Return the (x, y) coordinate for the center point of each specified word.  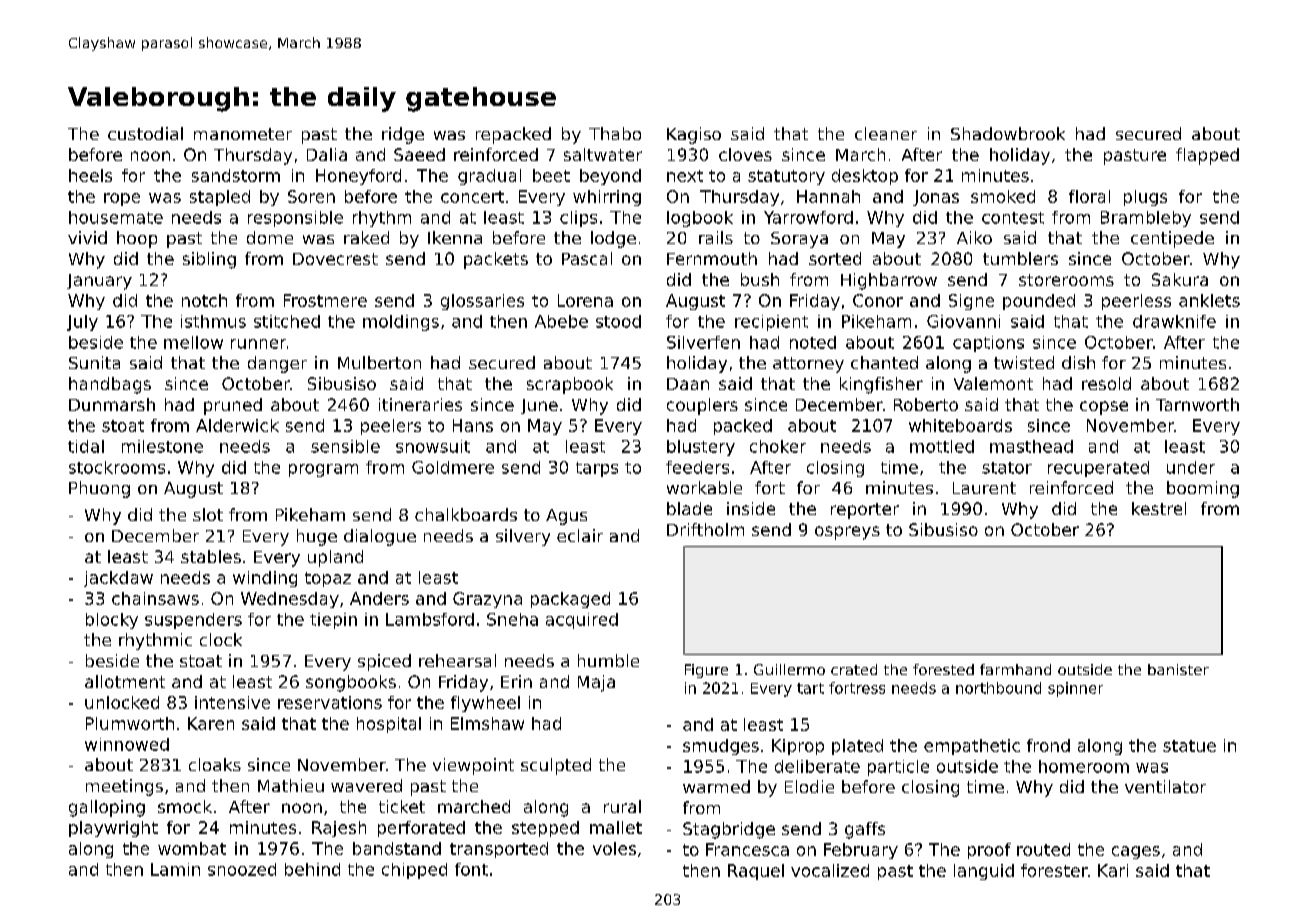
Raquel (756, 872)
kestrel (1159, 508)
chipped (414, 871)
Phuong (99, 489)
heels (90, 175)
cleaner (886, 133)
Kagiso (694, 135)
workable (704, 487)
